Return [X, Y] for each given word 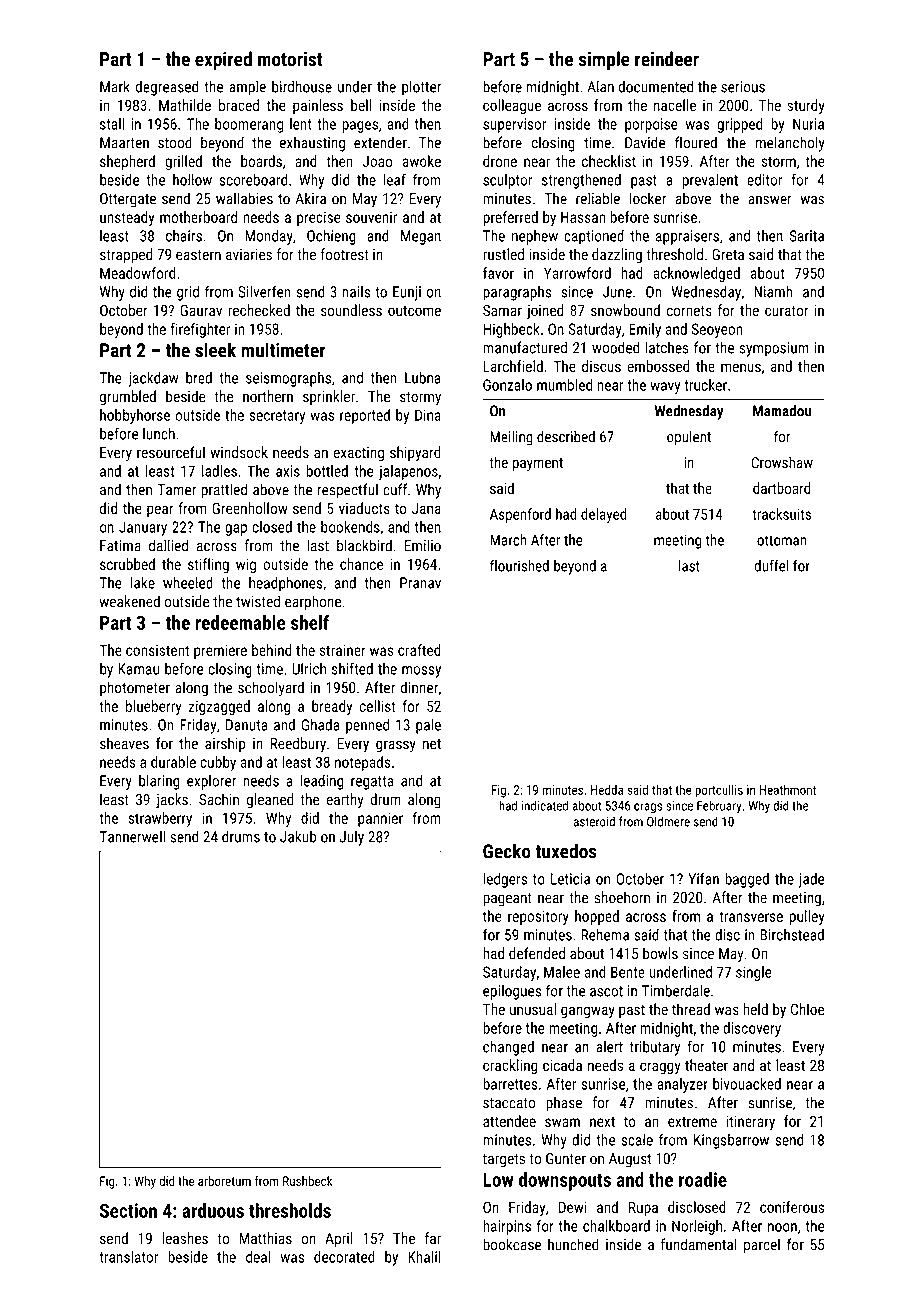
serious [743, 87]
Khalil [424, 1257]
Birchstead [792, 935]
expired [223, 60]
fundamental [699, 1244]
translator [128, 1257]
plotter [421, 88]
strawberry [160, 819]
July [352, 838]
